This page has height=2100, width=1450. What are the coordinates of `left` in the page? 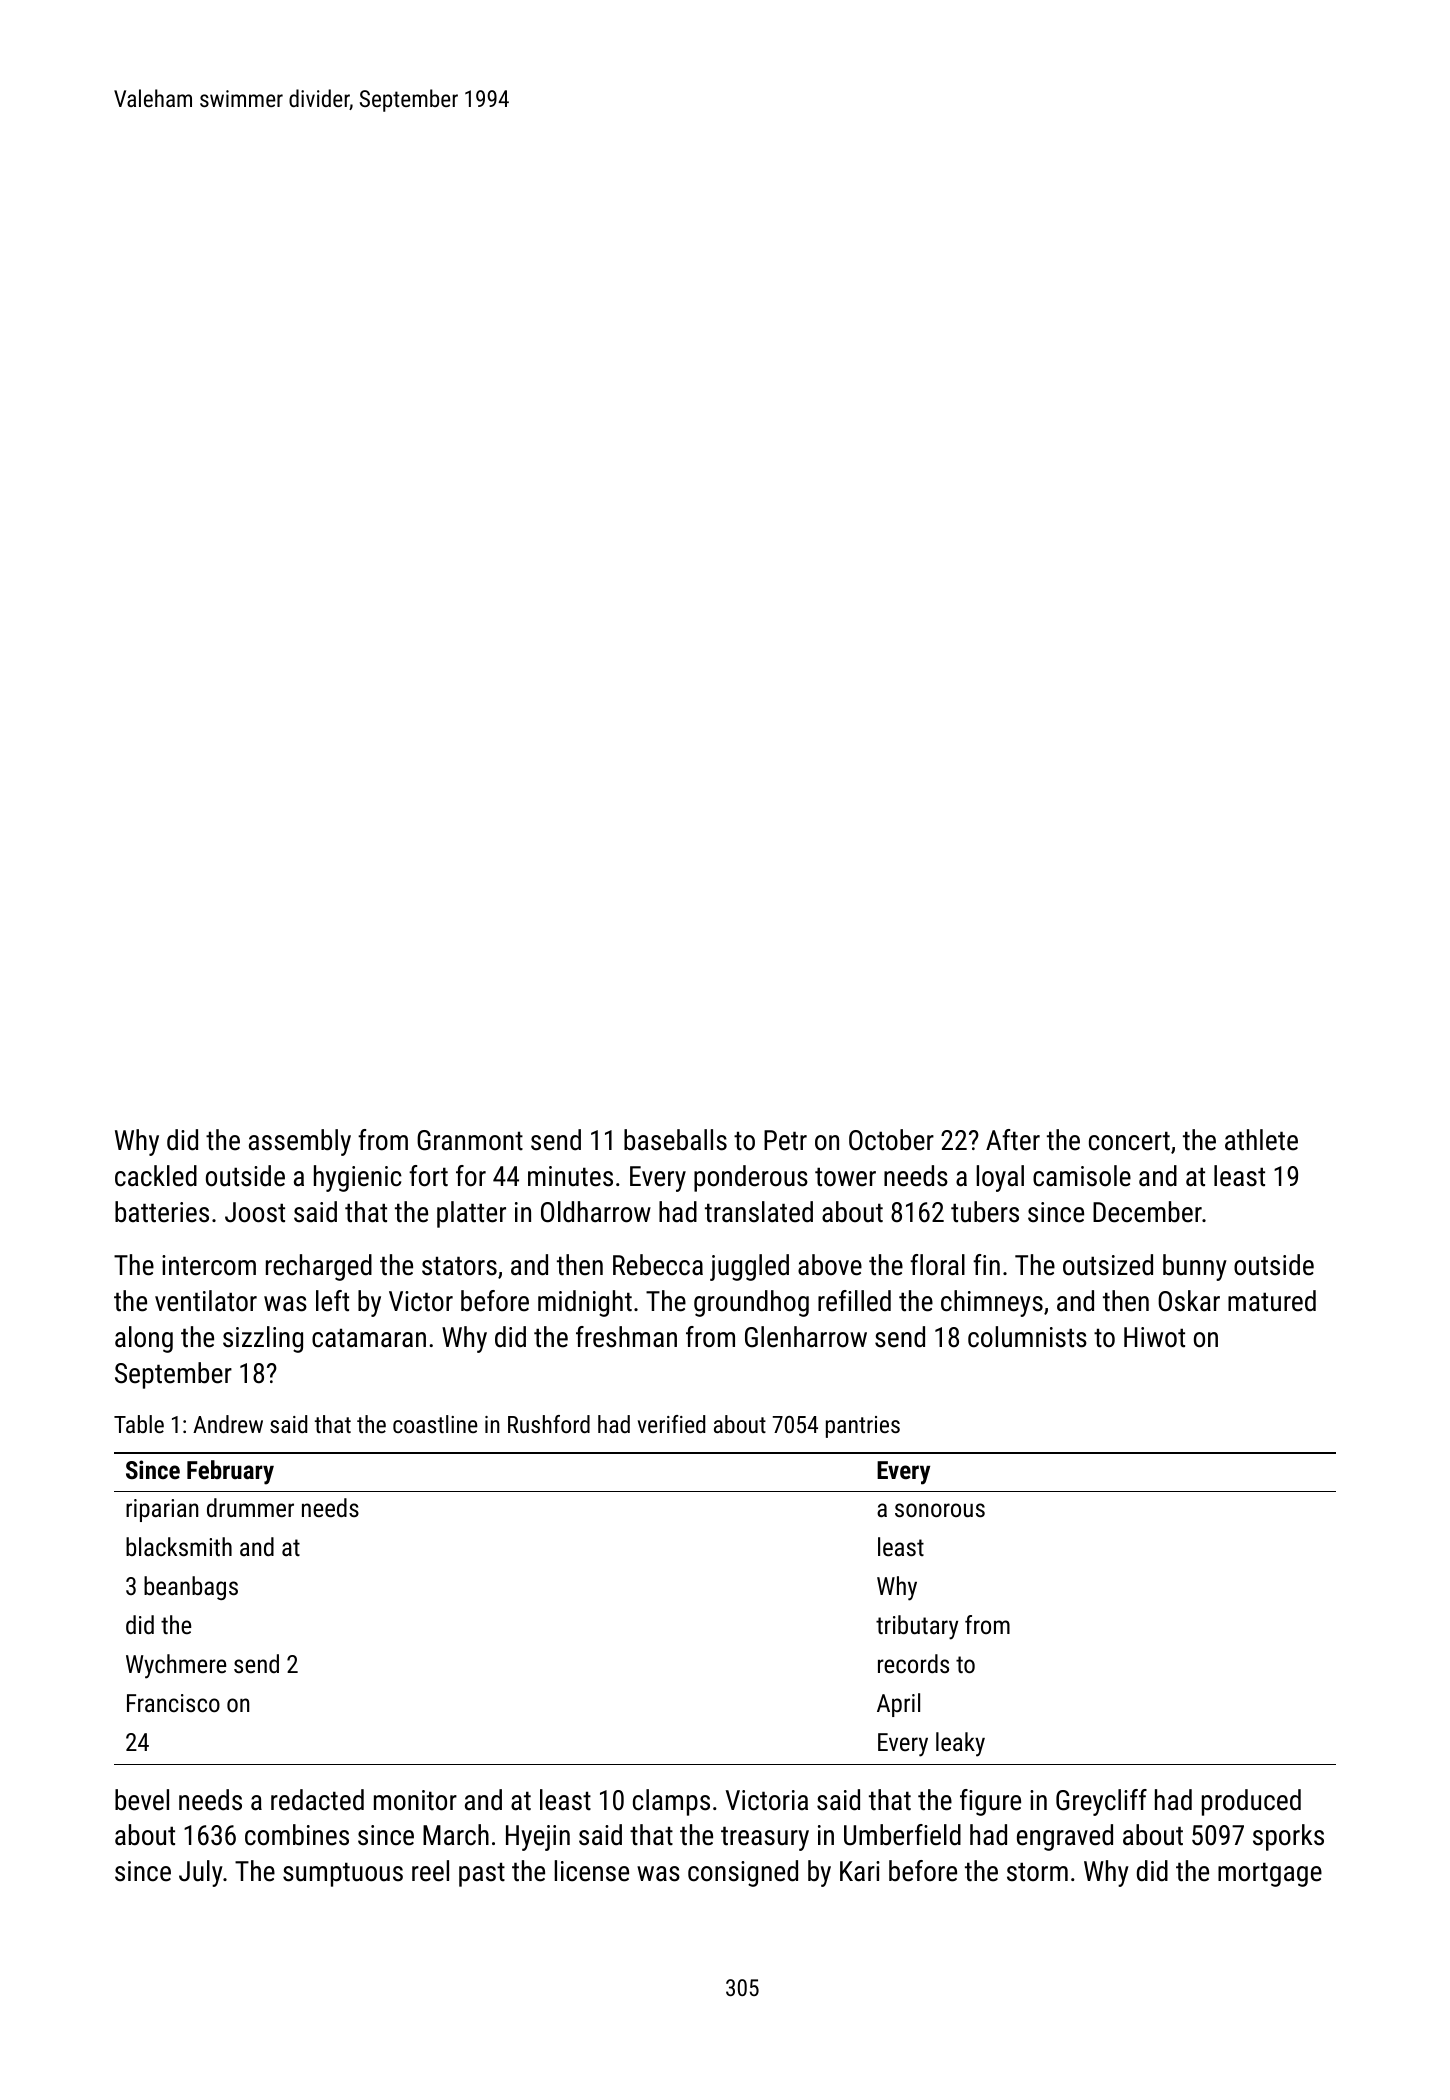 It's located at (332, 1301).
